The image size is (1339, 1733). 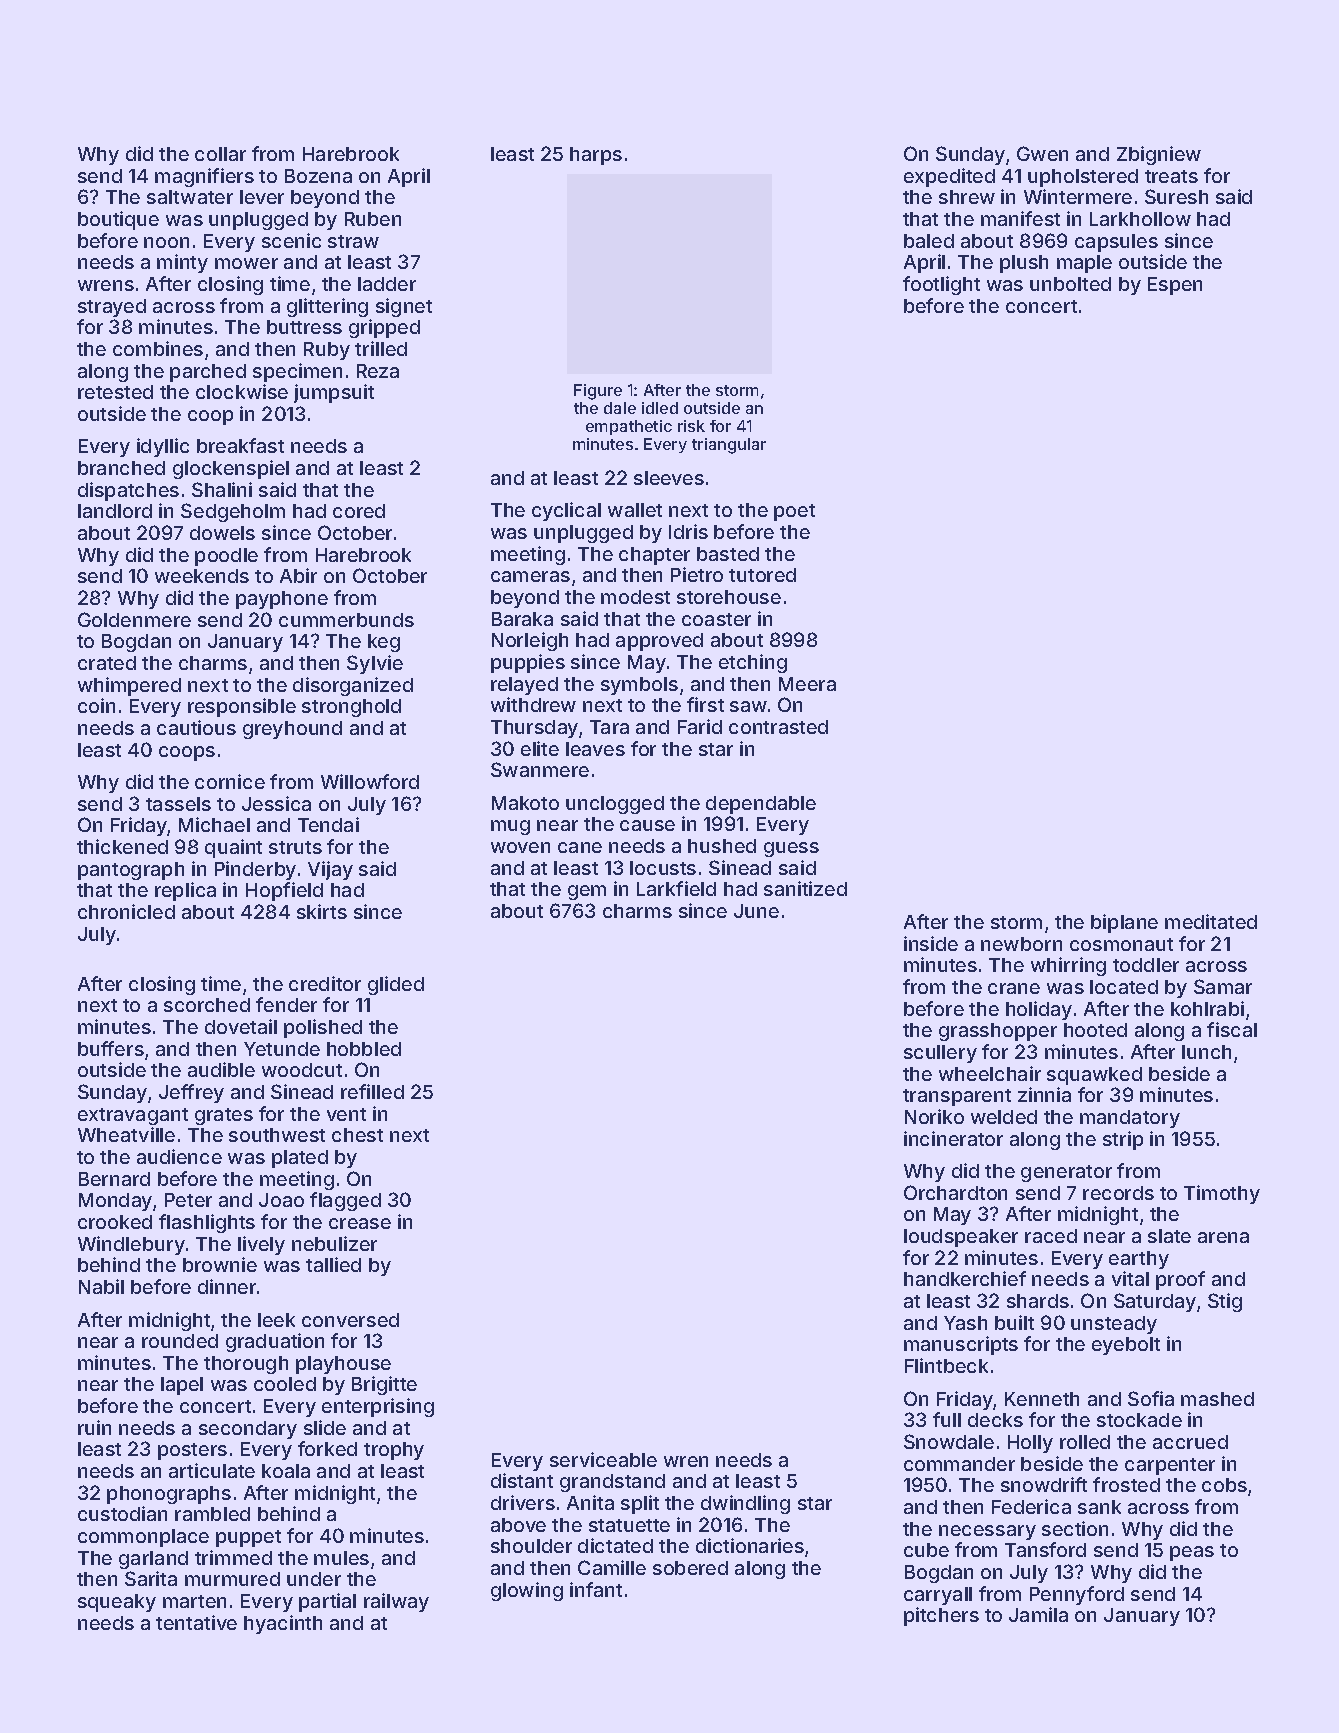 I want to click on Jamila, so click(x=1038, y=1614).
